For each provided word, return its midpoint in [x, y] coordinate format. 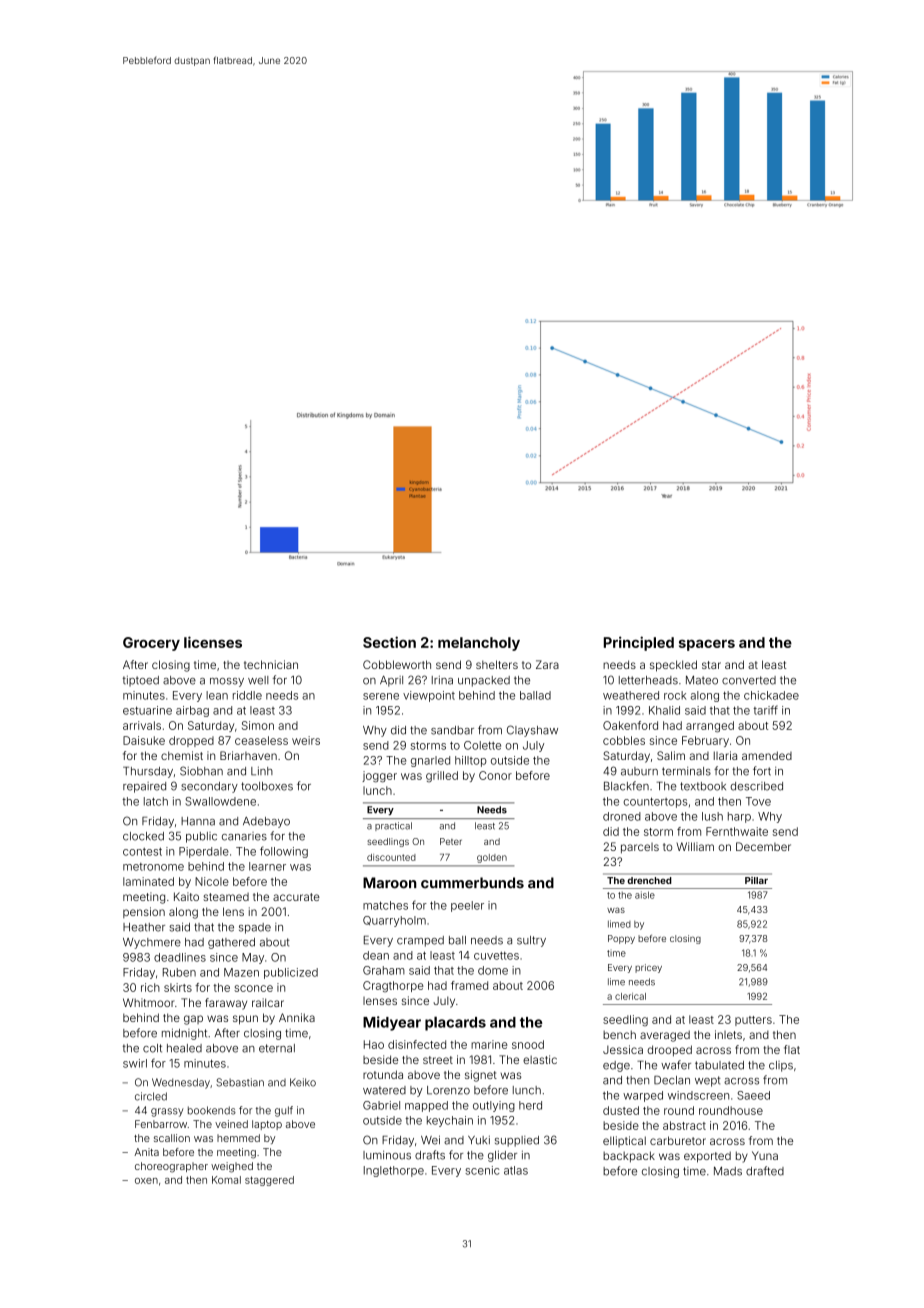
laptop [267, 1125]
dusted [621, 1110]
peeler [467, 906]
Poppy [621, 939]
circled [151, 1096]
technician [271, 664]
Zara [547, 664]
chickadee [771, 695]
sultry [531, 941]
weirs [306, 740]
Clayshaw [532, 731]
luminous [387, 1155]
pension [144, 912]
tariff [765, 710]
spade [255, 928]
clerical [630, 996]
